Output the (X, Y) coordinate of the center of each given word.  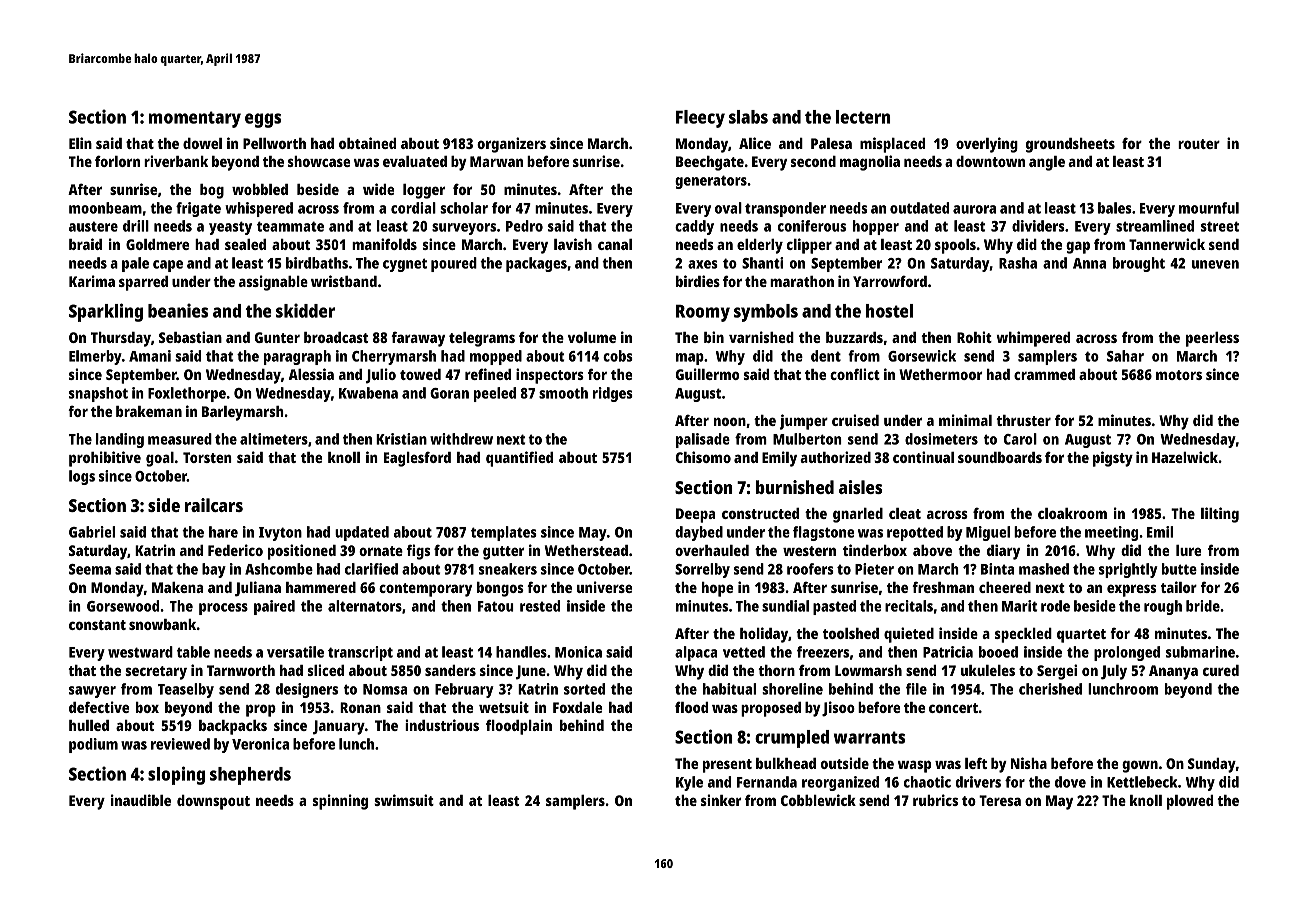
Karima (92, 281)
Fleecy (700, 119)
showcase (319, 161)
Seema (90, 569)
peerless (1212, 339)
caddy (694, 227)
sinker (721, 800)
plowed (1190, 802)
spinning (340, 802)
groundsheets (1070, 145)
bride (1203, 606)
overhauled (712, 550)
